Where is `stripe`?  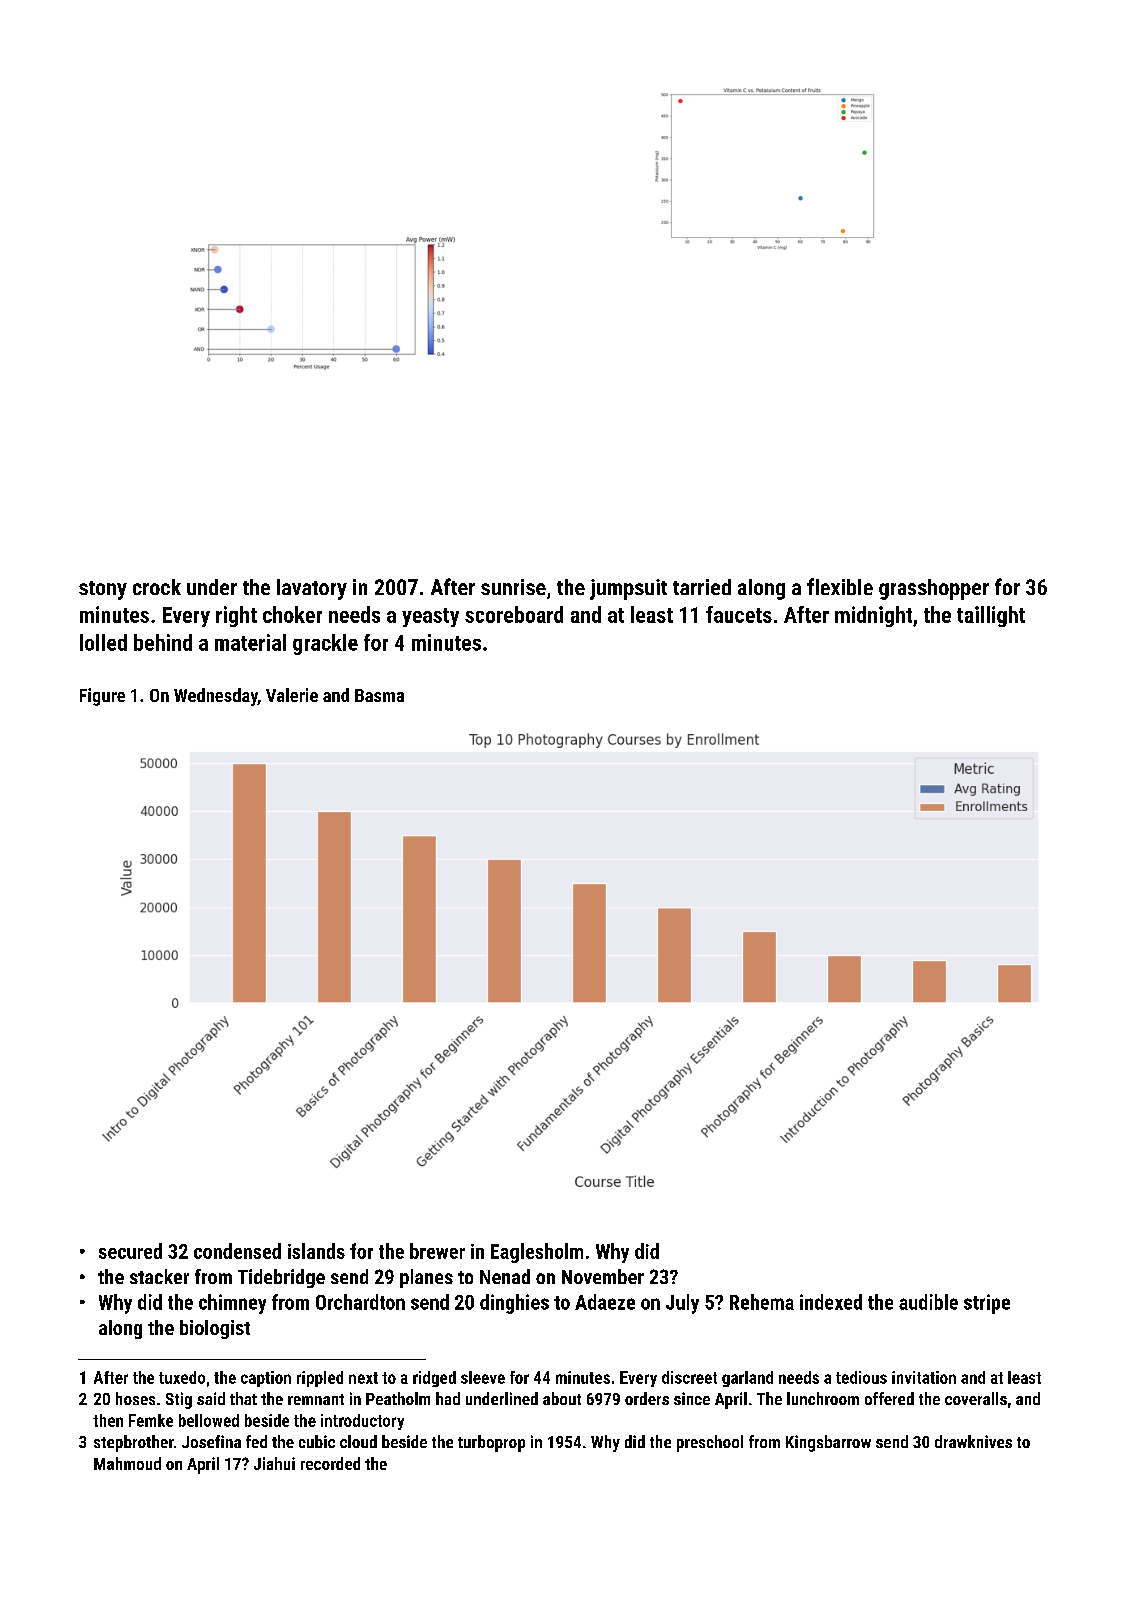
stripe is located at coordinates (987, 1304).
